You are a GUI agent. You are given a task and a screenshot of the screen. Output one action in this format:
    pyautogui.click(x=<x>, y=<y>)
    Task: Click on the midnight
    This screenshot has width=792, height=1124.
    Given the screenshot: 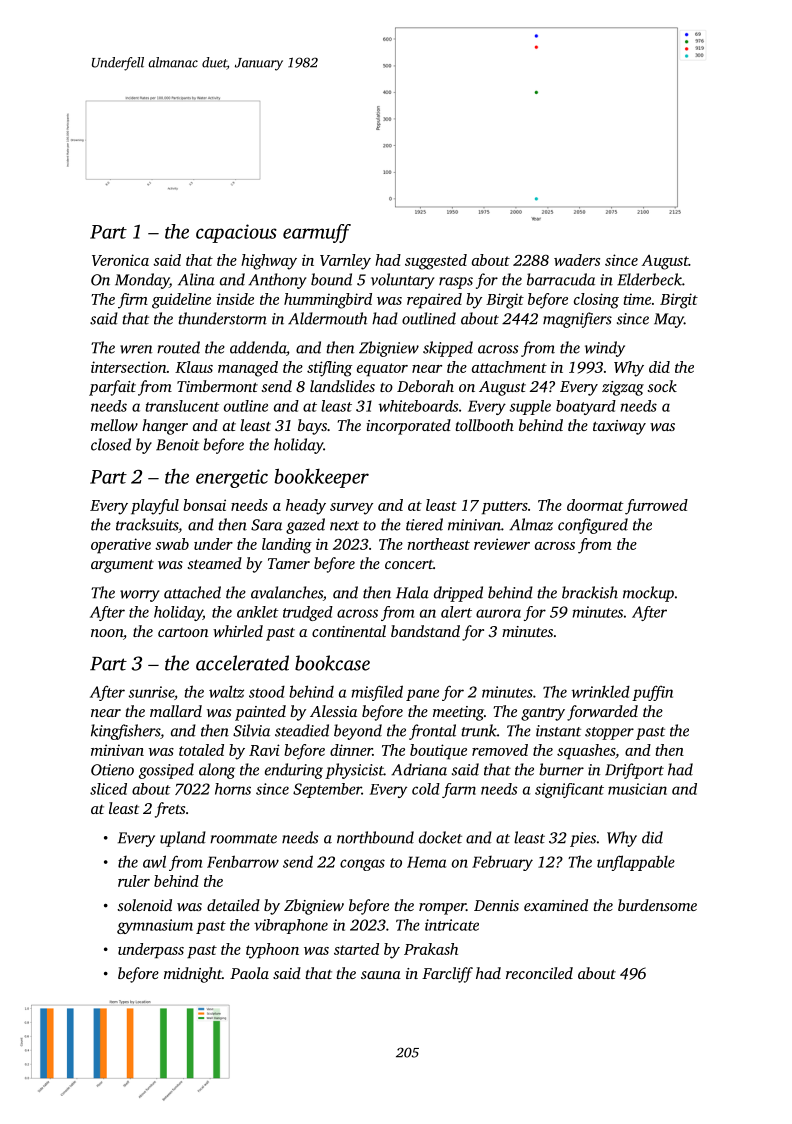 What is the action you would take?
    pyautogui.click(x=193, y=975)
